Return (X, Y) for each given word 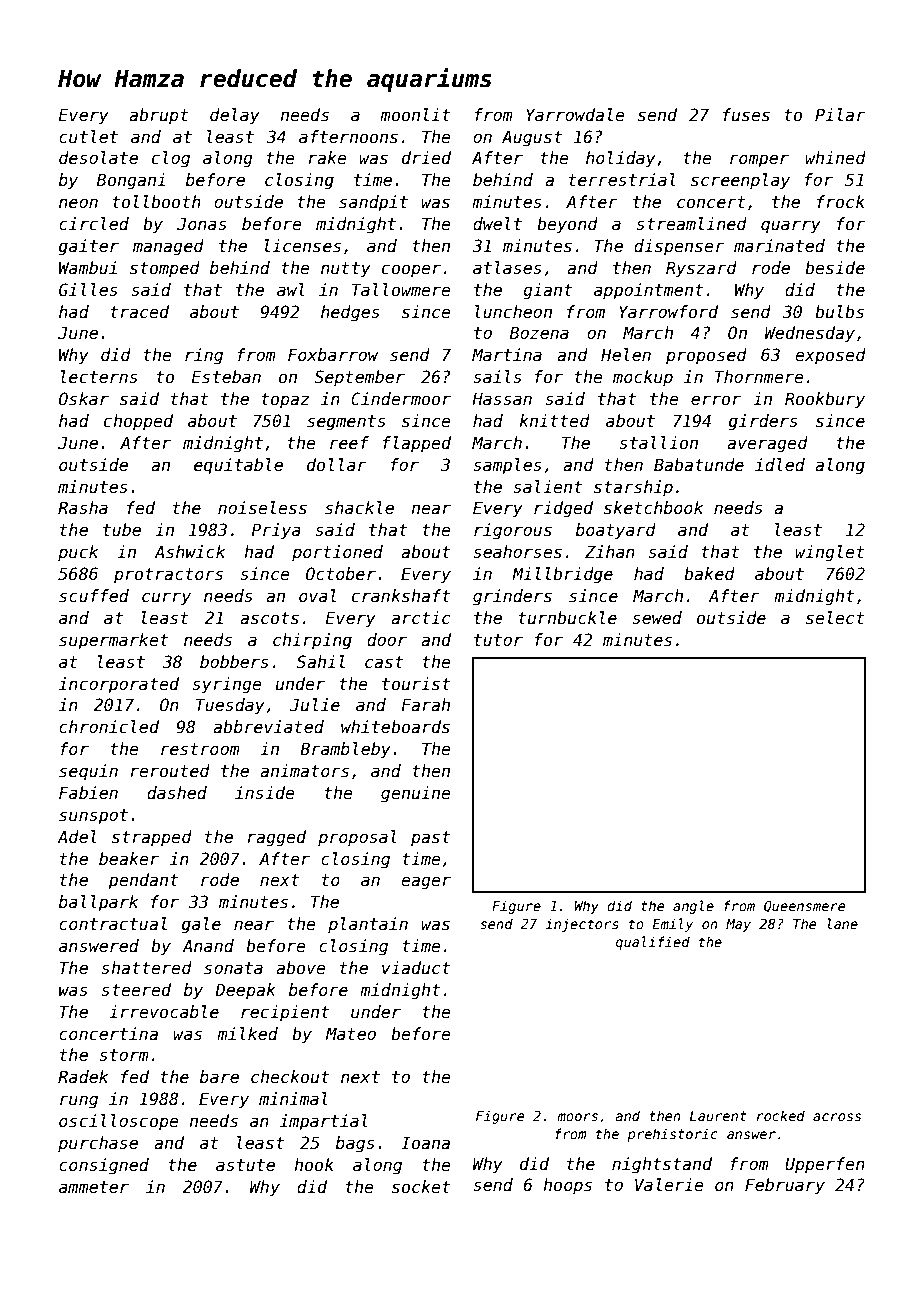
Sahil (321, 662)
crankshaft (401, 596)
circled (94, 224)
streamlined (691, 224)
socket (421, 1187)
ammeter (94, 1187)
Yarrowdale (575, 115)
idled (780, 465)
